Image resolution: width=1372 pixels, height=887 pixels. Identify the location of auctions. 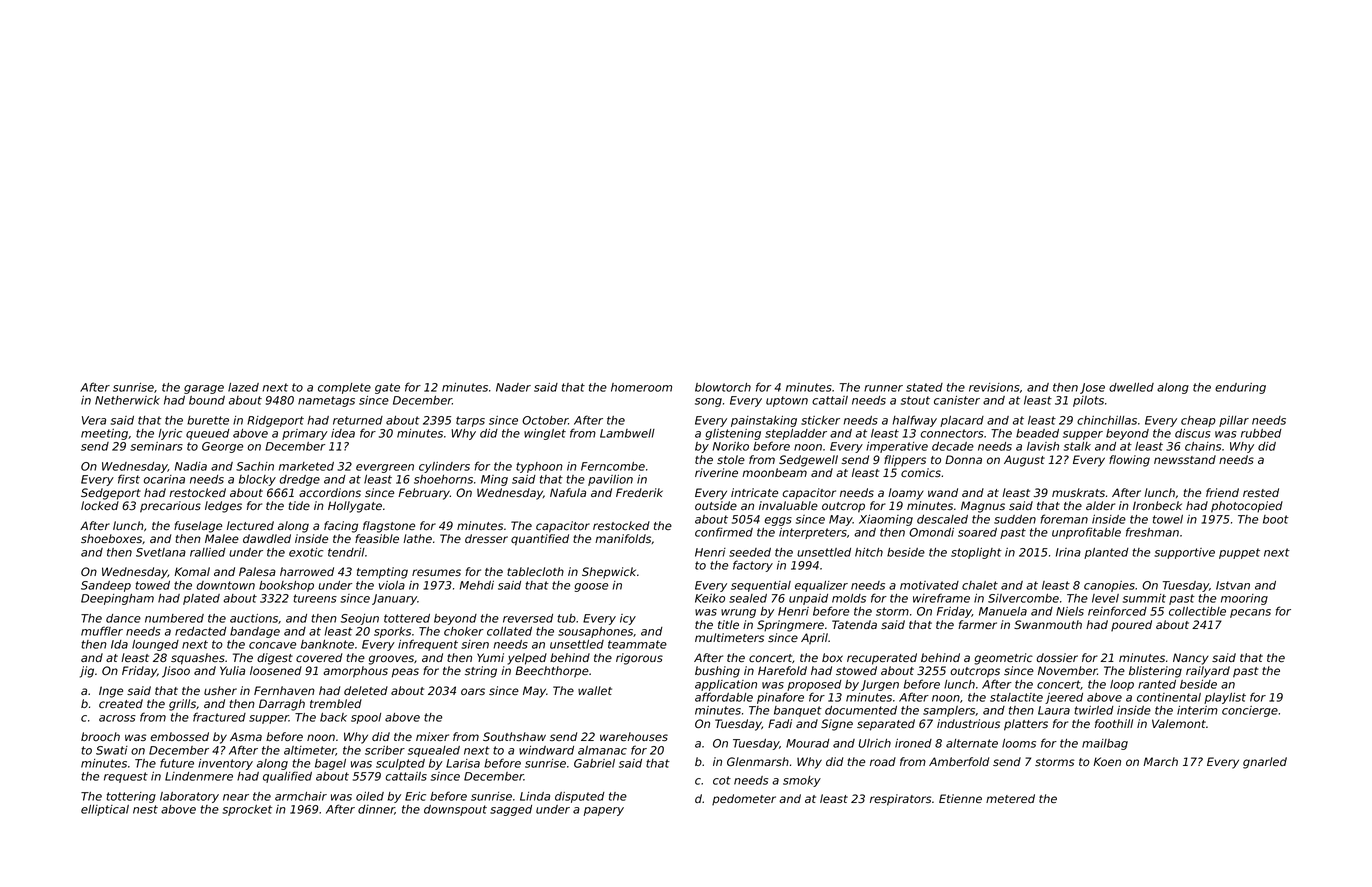
(254, 618).
